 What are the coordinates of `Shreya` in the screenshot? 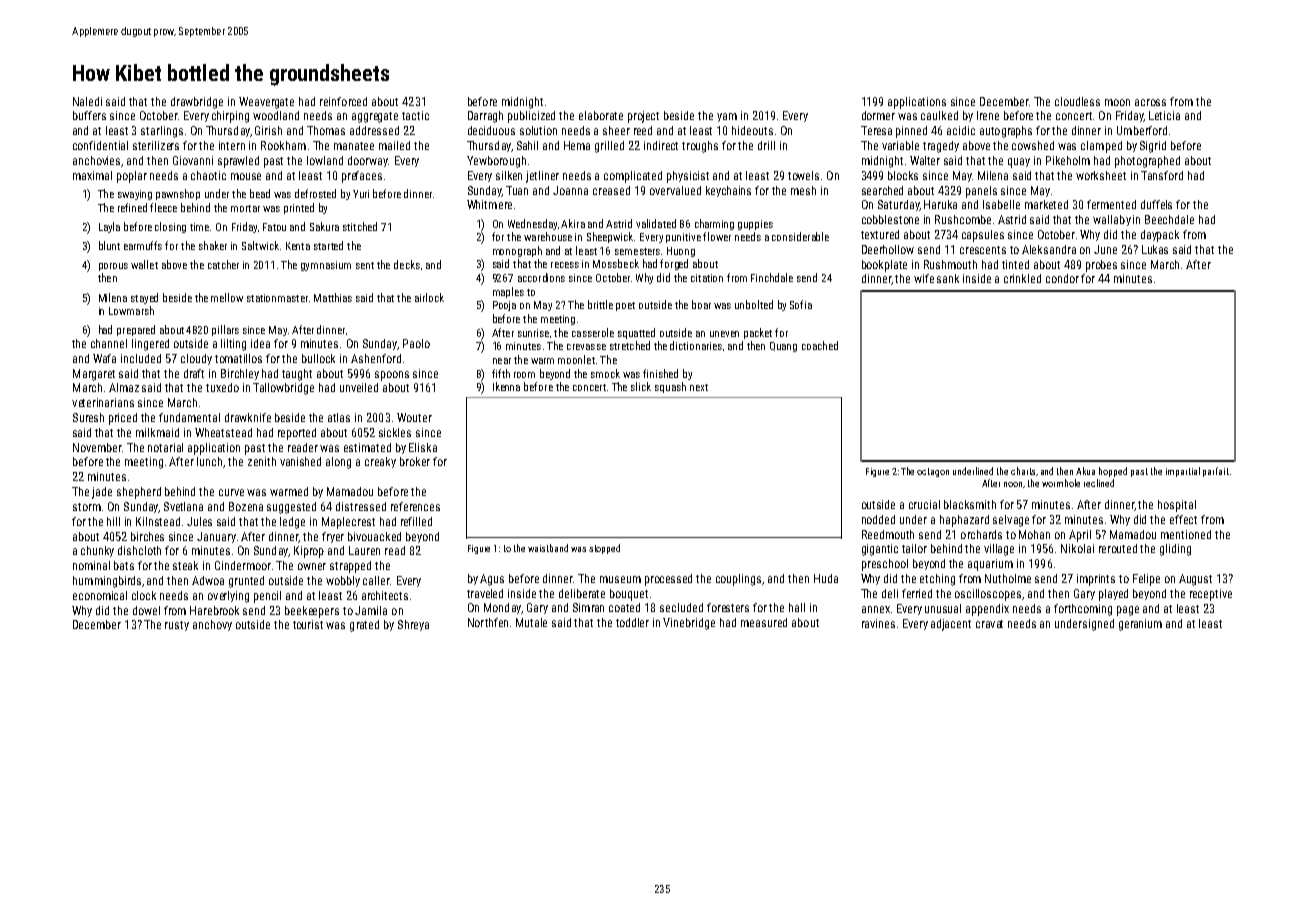 It's located at (413, 625).
